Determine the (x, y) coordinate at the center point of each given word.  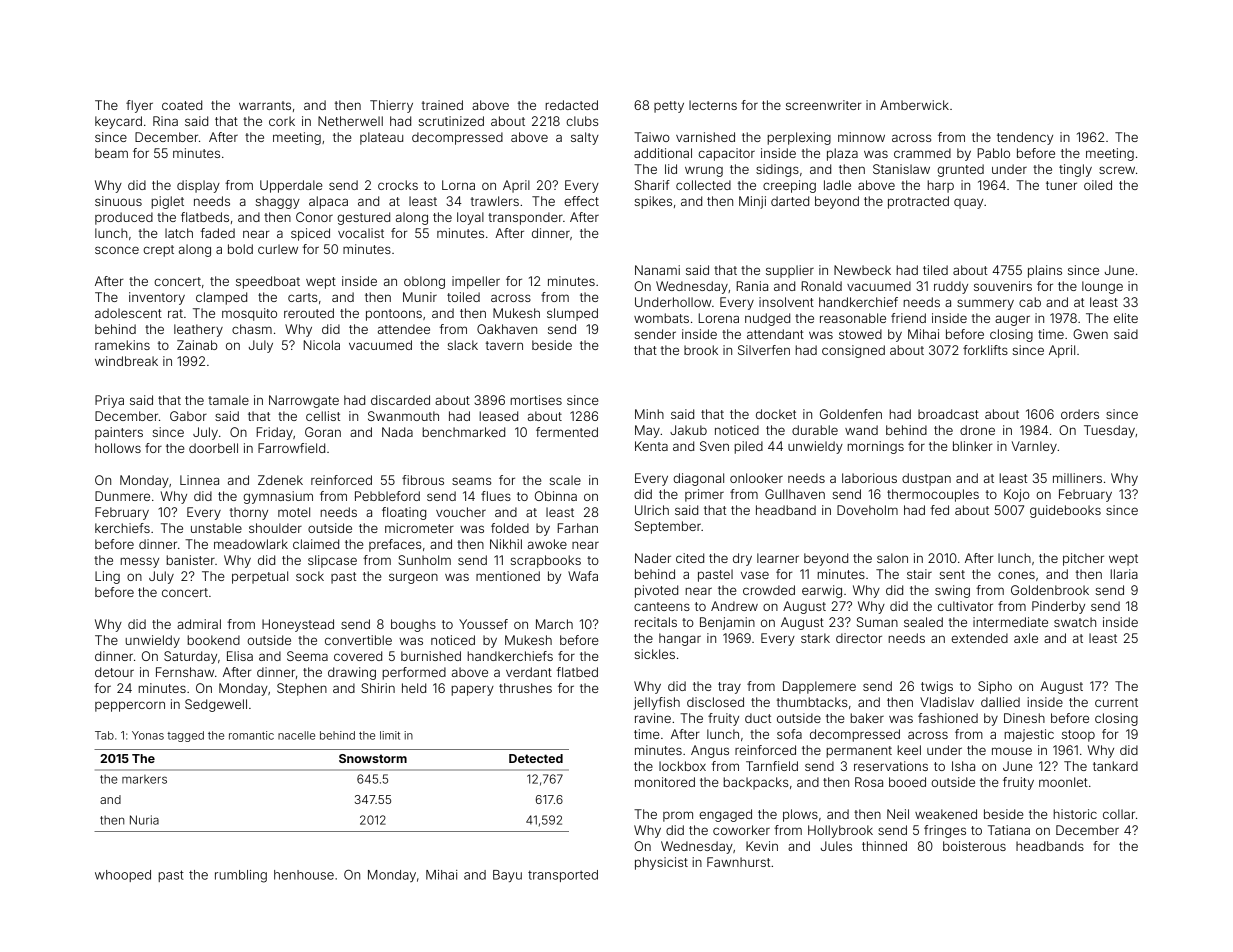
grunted (960, 170)
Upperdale (291, 186)
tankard (1115, 766)
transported (563, 876)
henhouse (304, 875)
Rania (752, 286)
